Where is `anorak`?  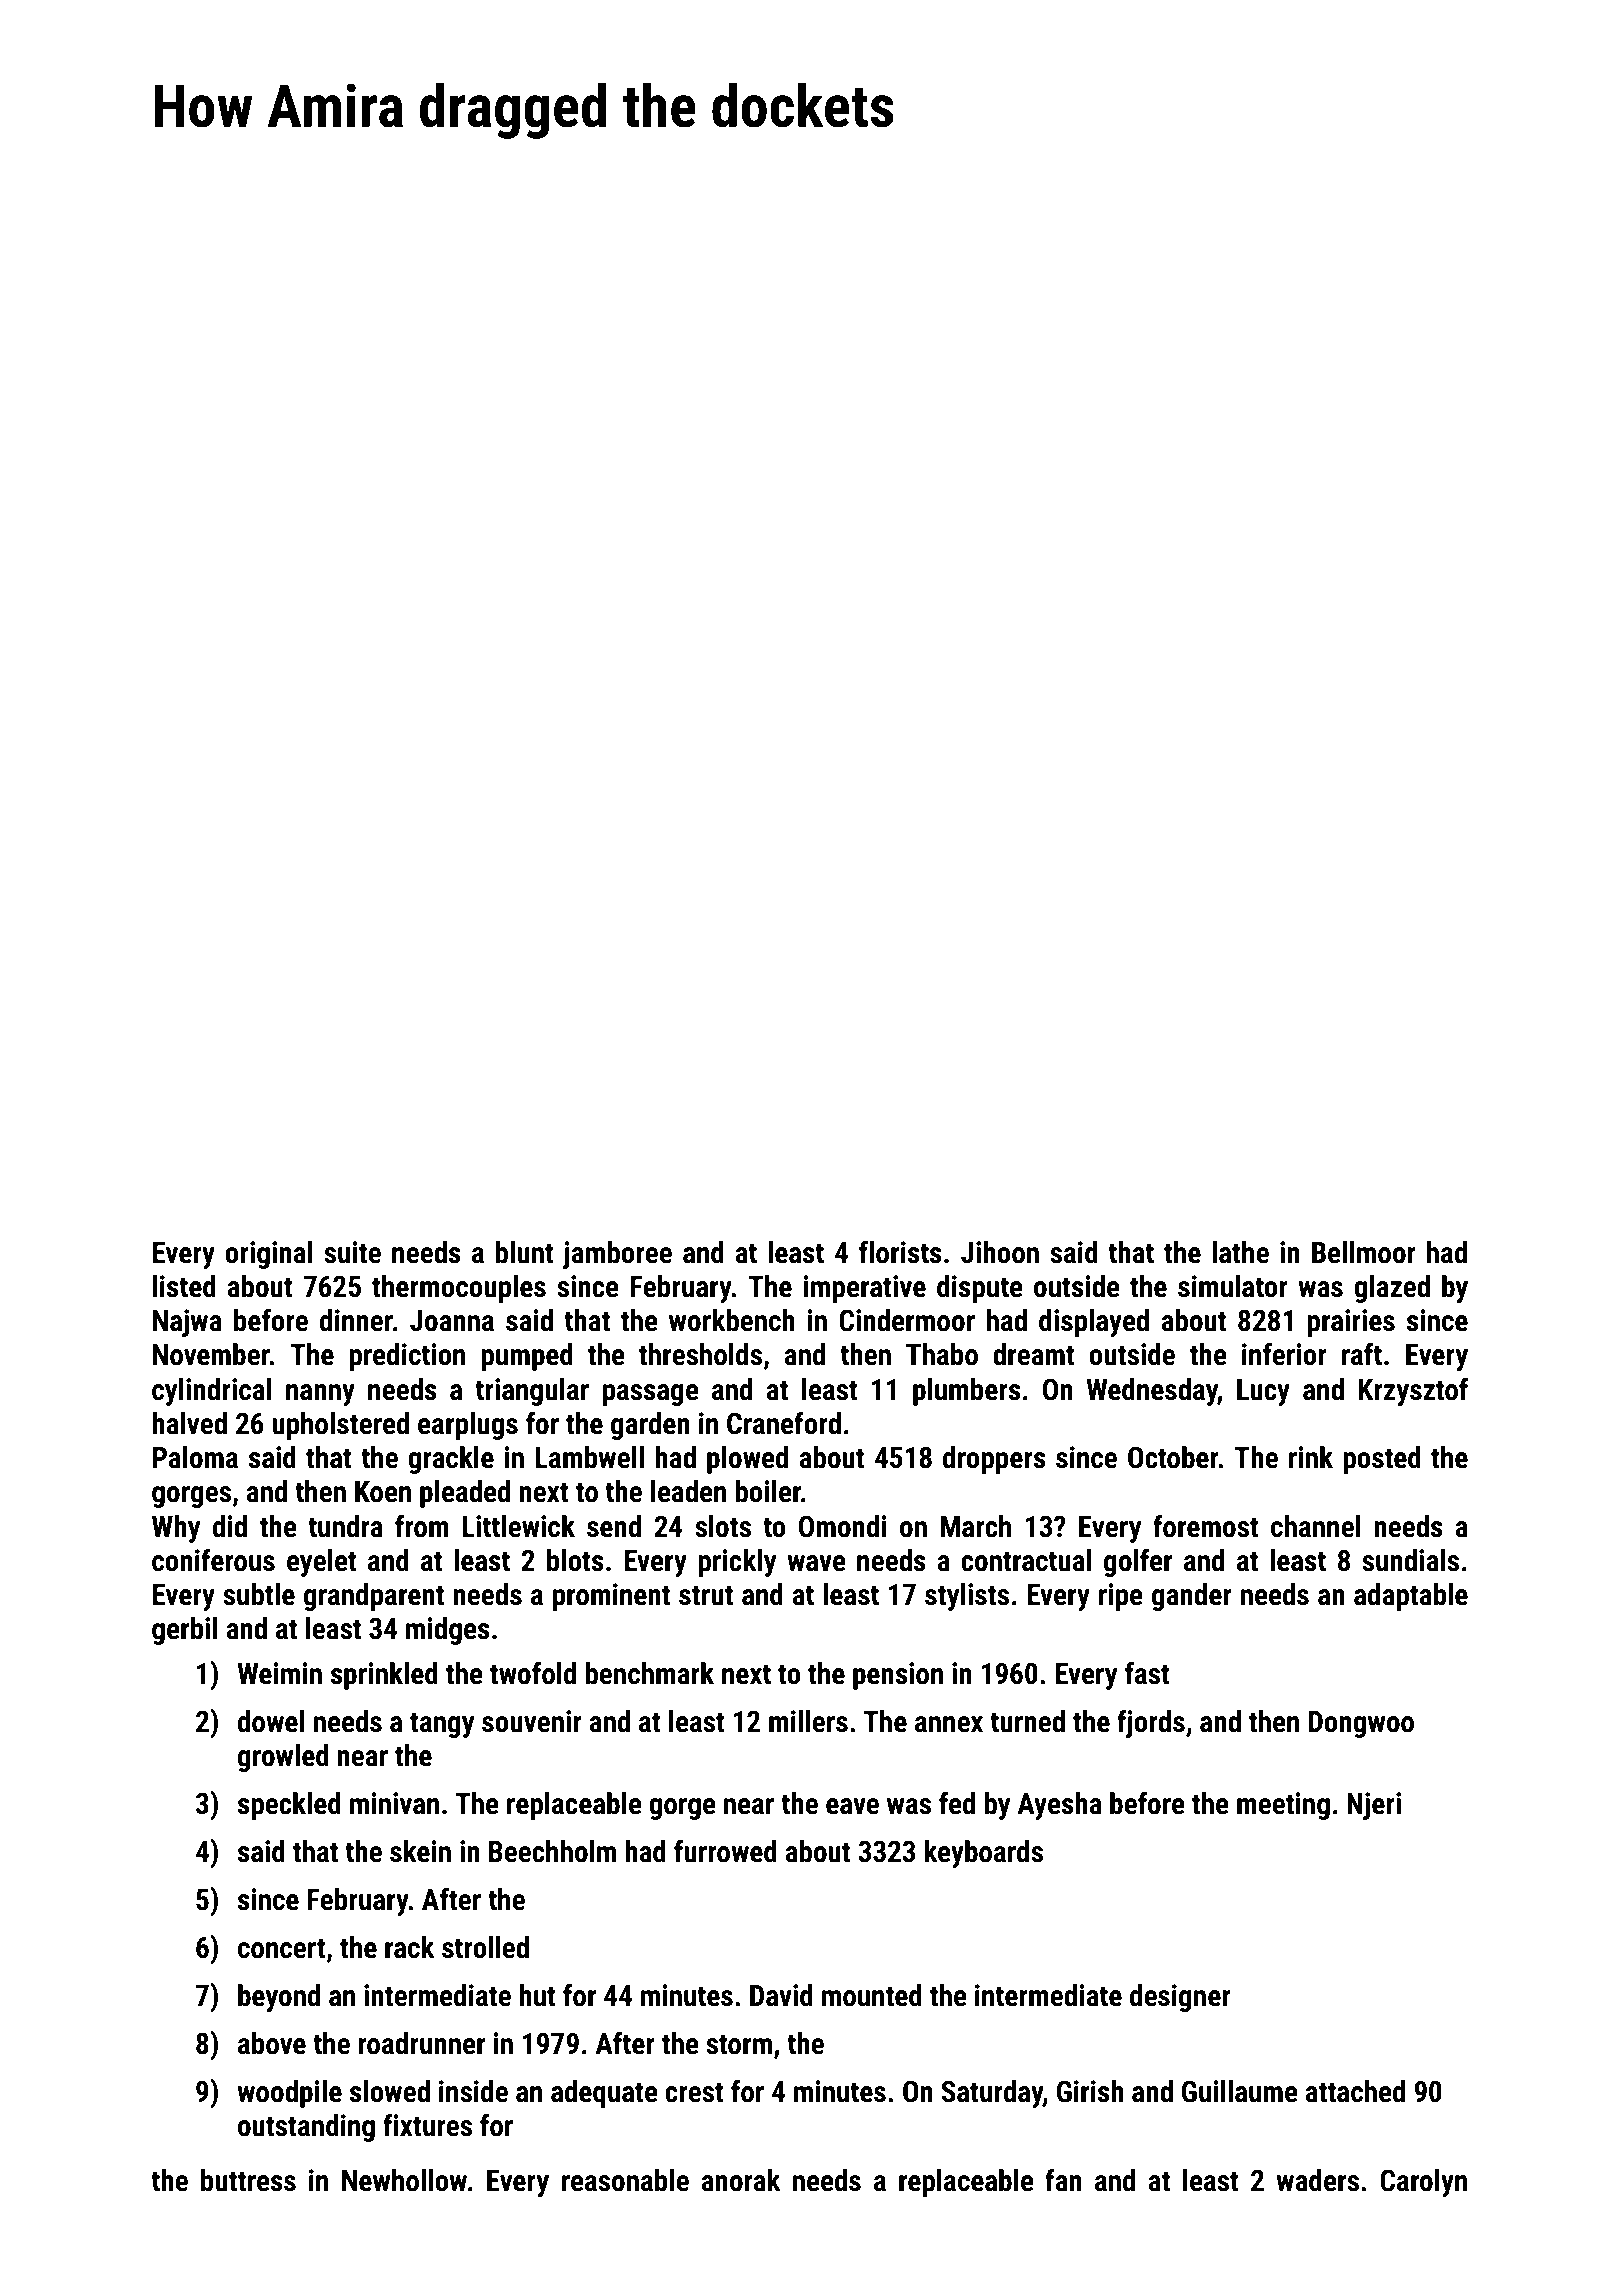 anorak is located at coordinates (740, 2180).
